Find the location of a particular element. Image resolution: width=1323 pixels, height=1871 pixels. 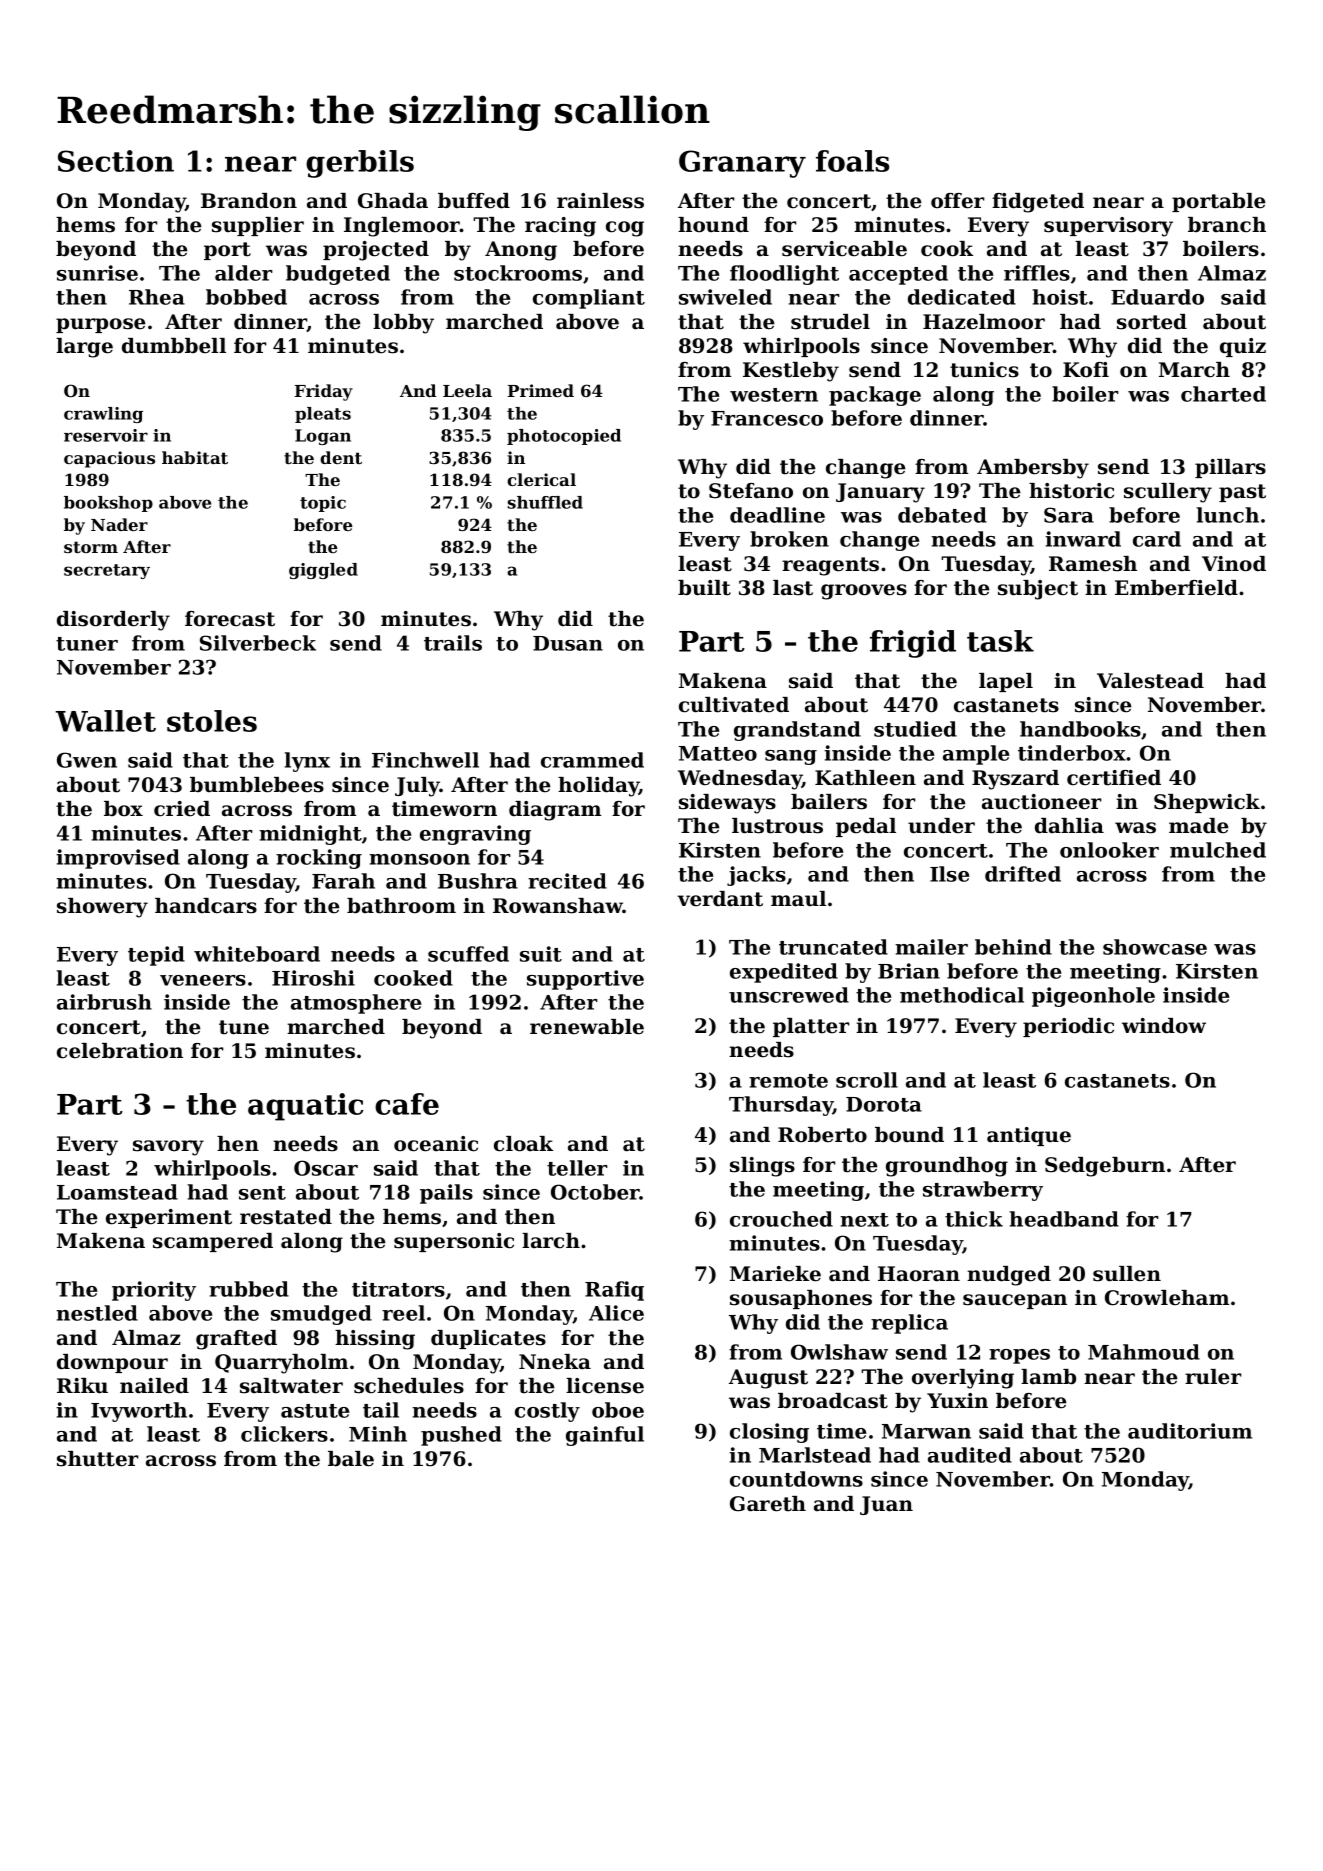

storm is located at coordinates (91, 547).
